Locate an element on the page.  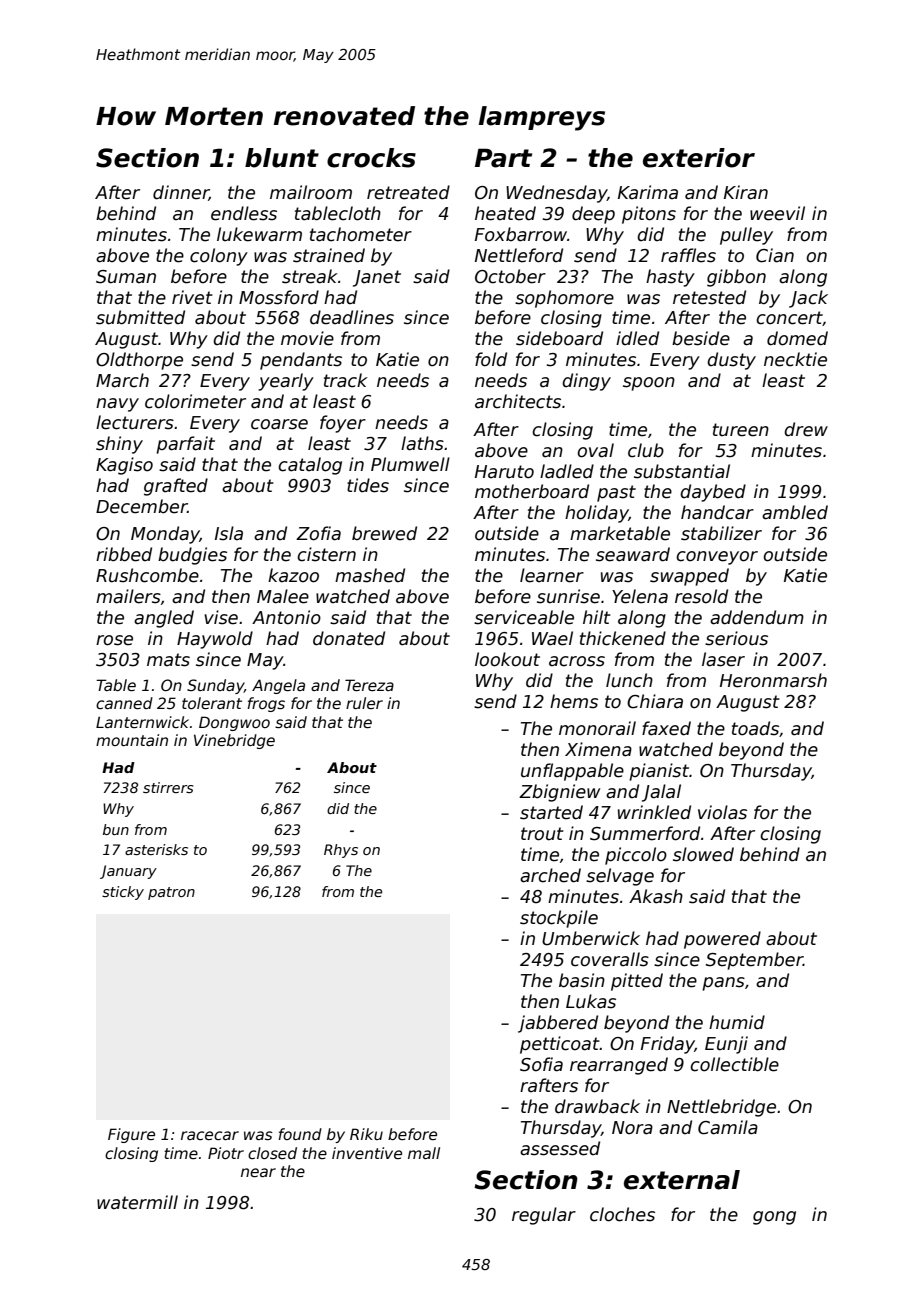
spoon is located at coordinates (649, 384).
